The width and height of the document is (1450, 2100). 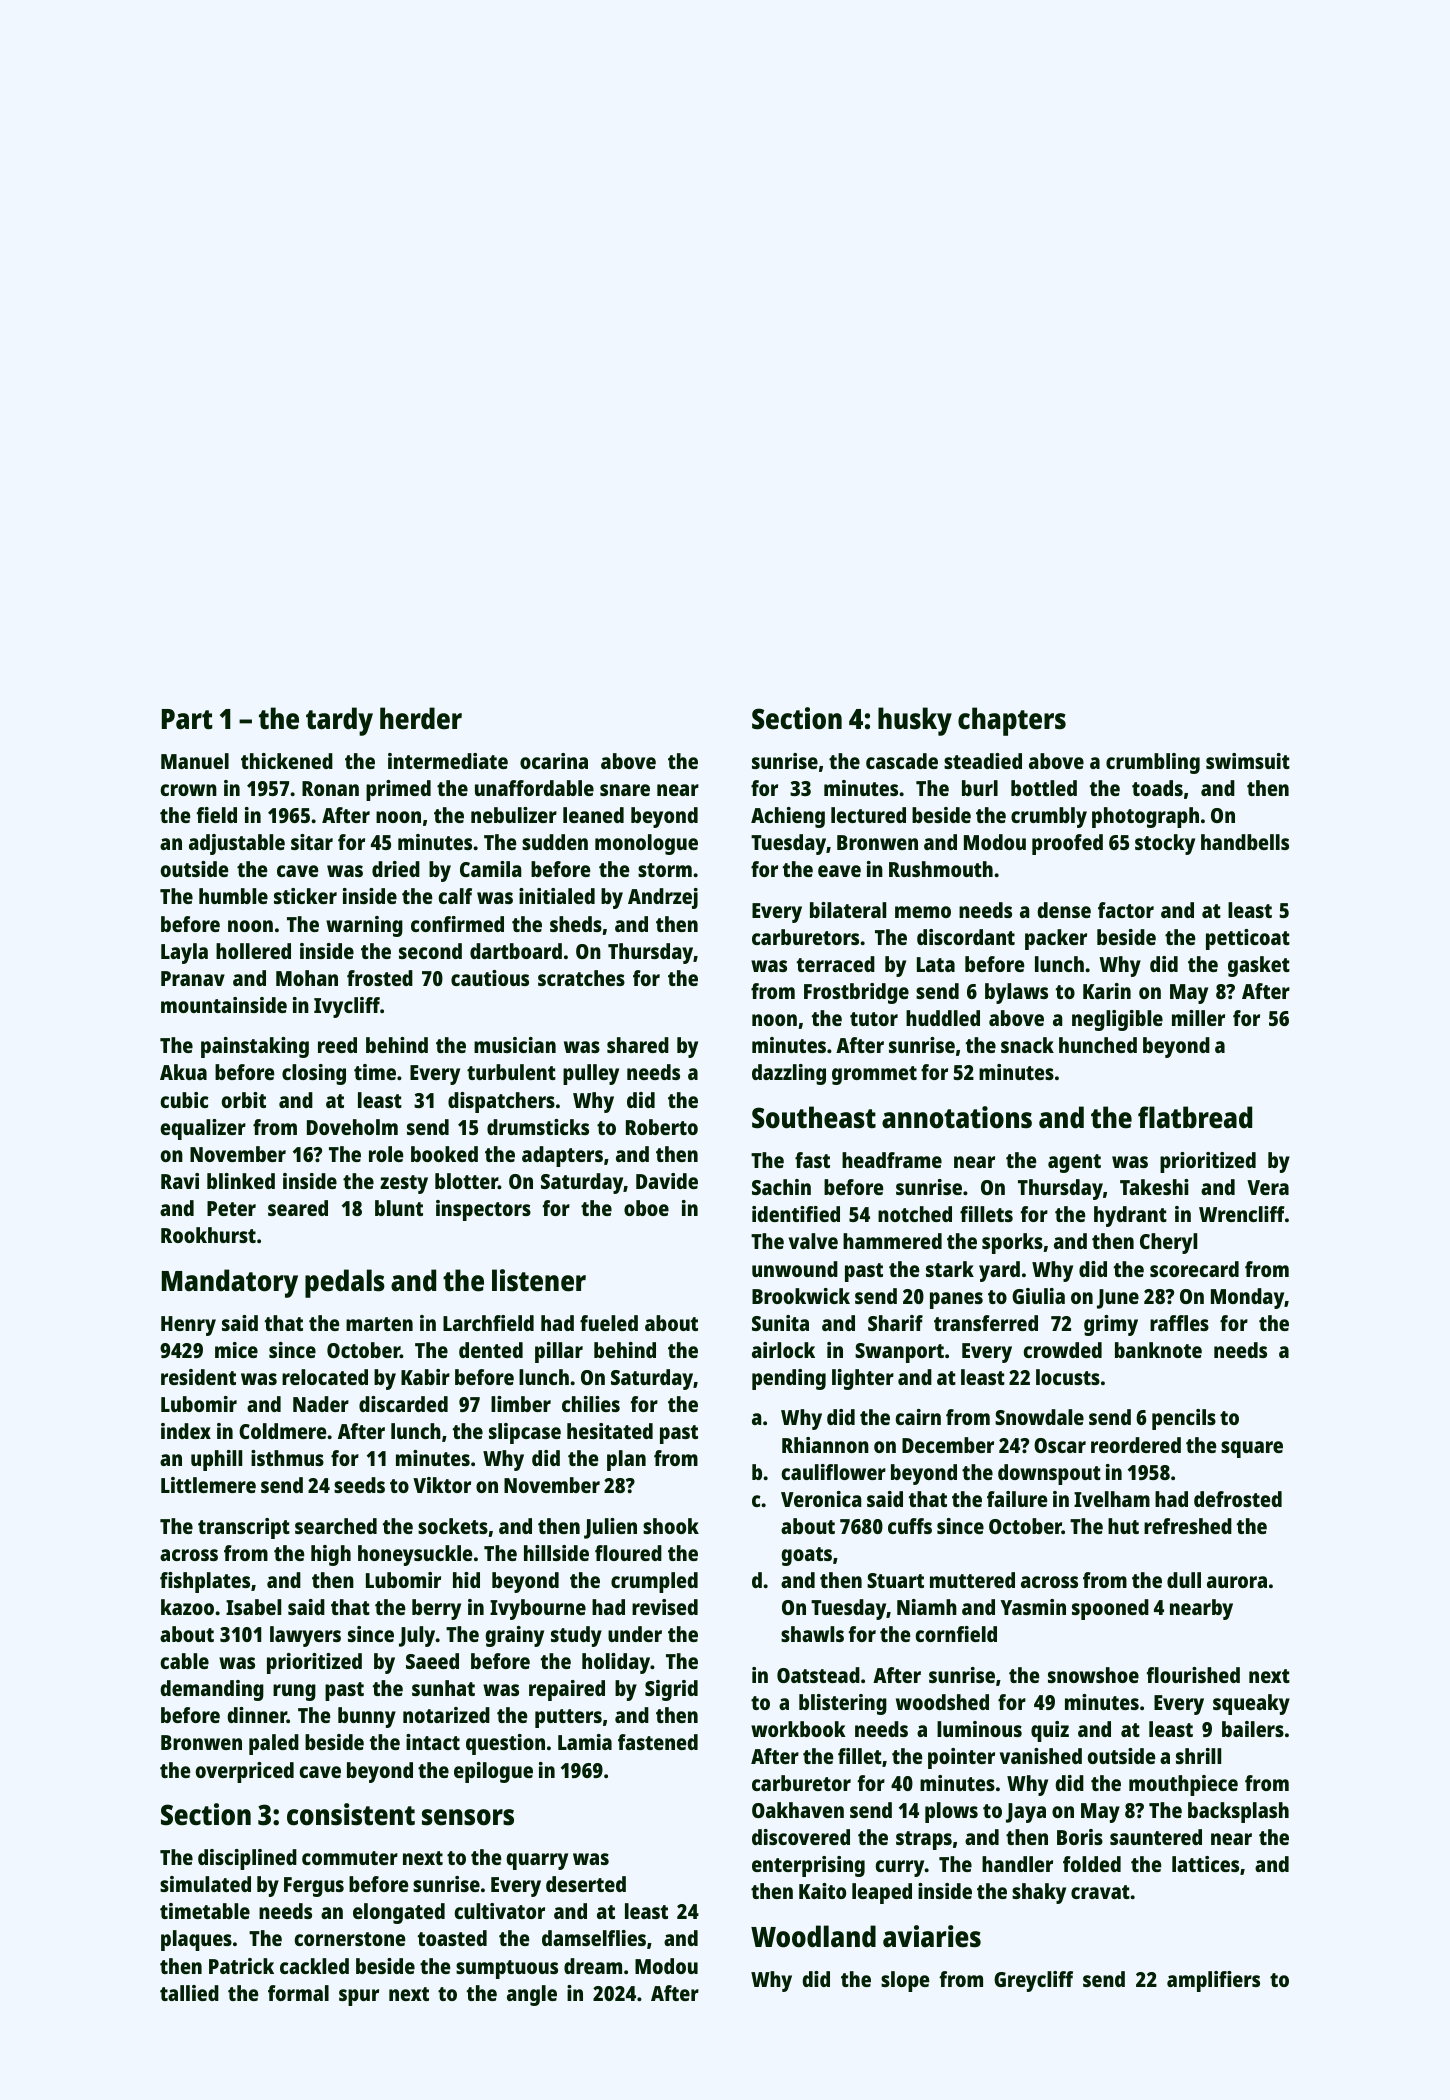 What do you see at coordinates (287, 761) in the document?
I see `thickened` at bounding box center [287, 761].
